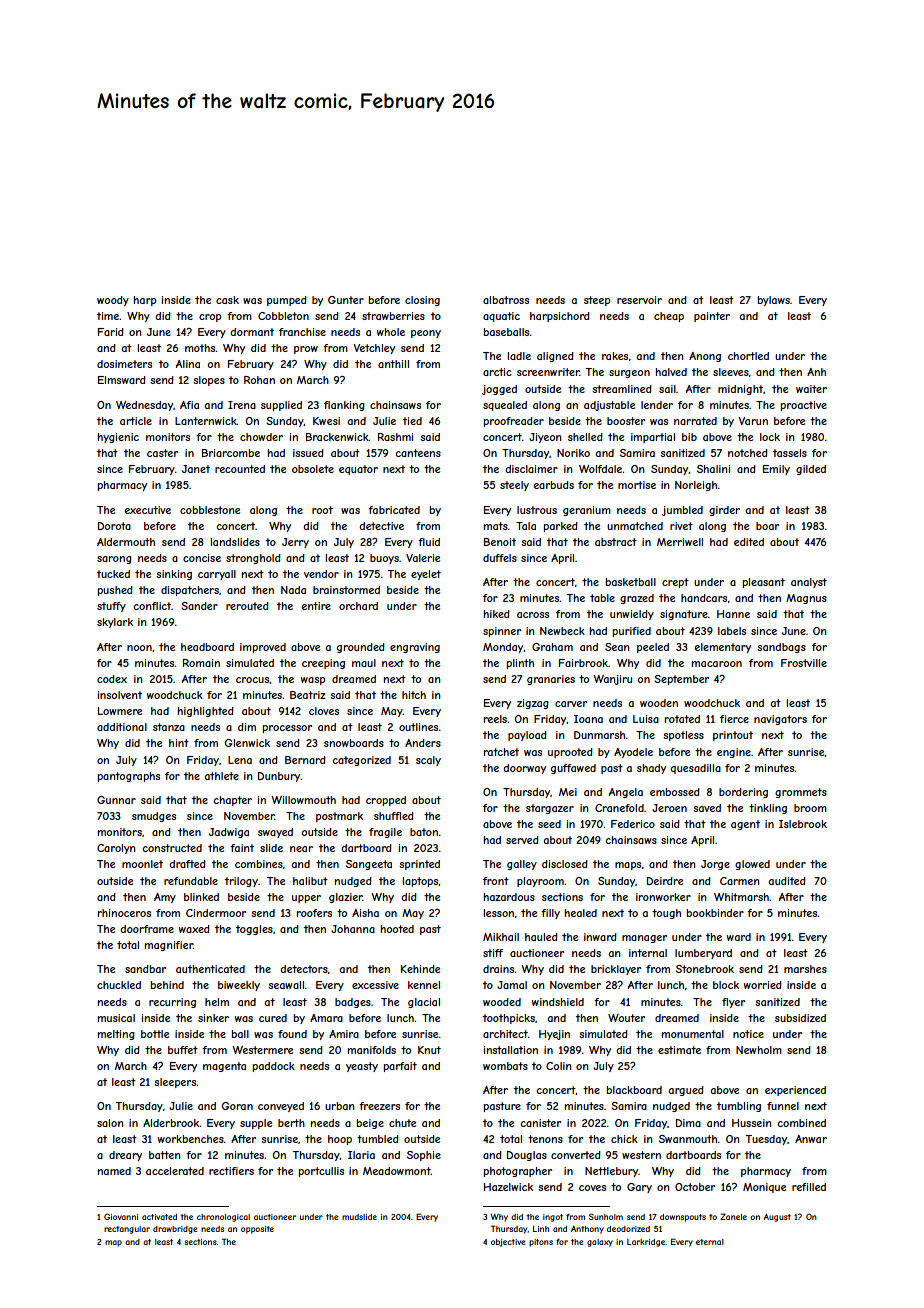  I want to click on athlete, so click(221, 776).
